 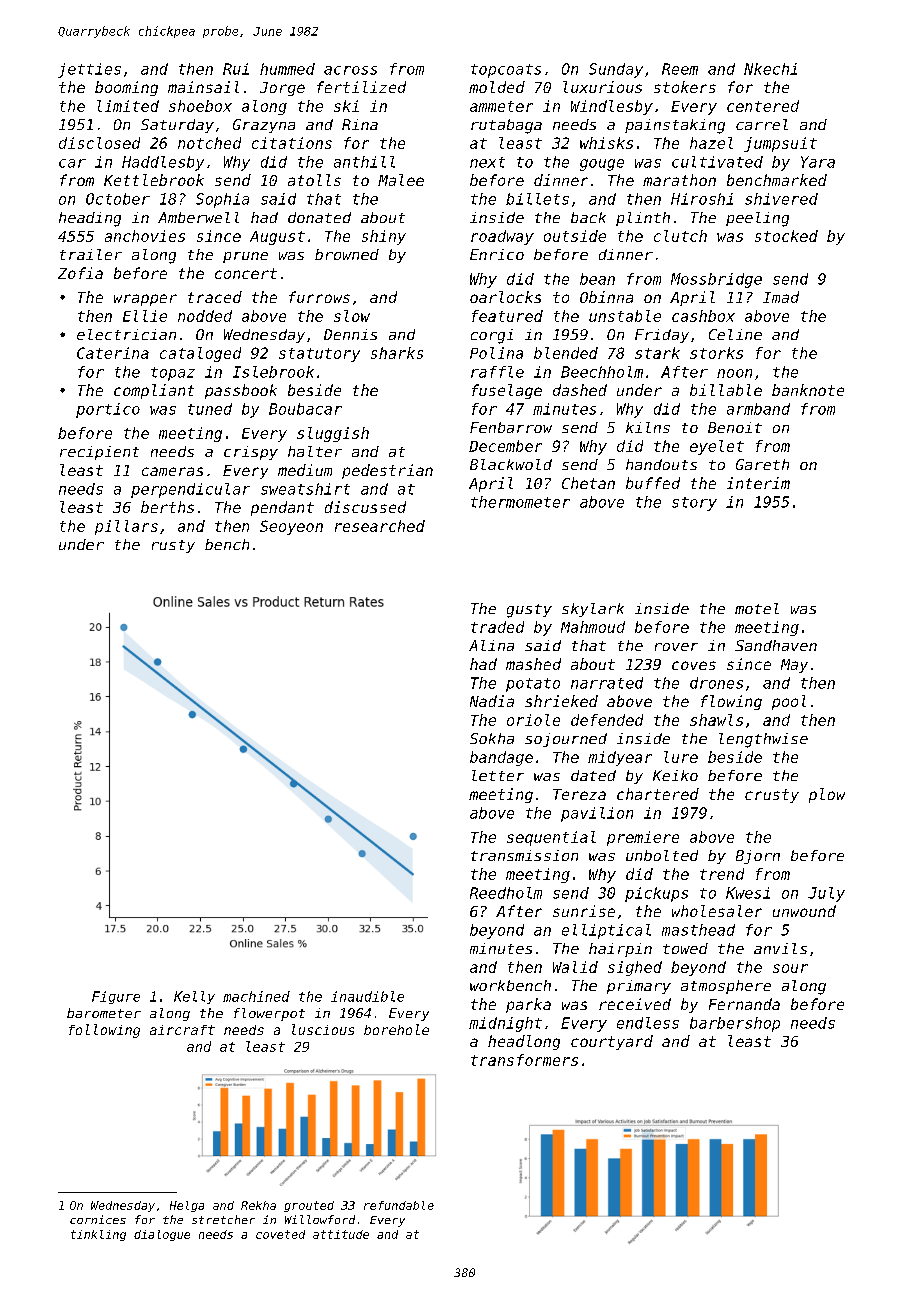 What do you see at coordinates (104, 1031) in the page?
I see `following` at bounding box center [104, 1031].
